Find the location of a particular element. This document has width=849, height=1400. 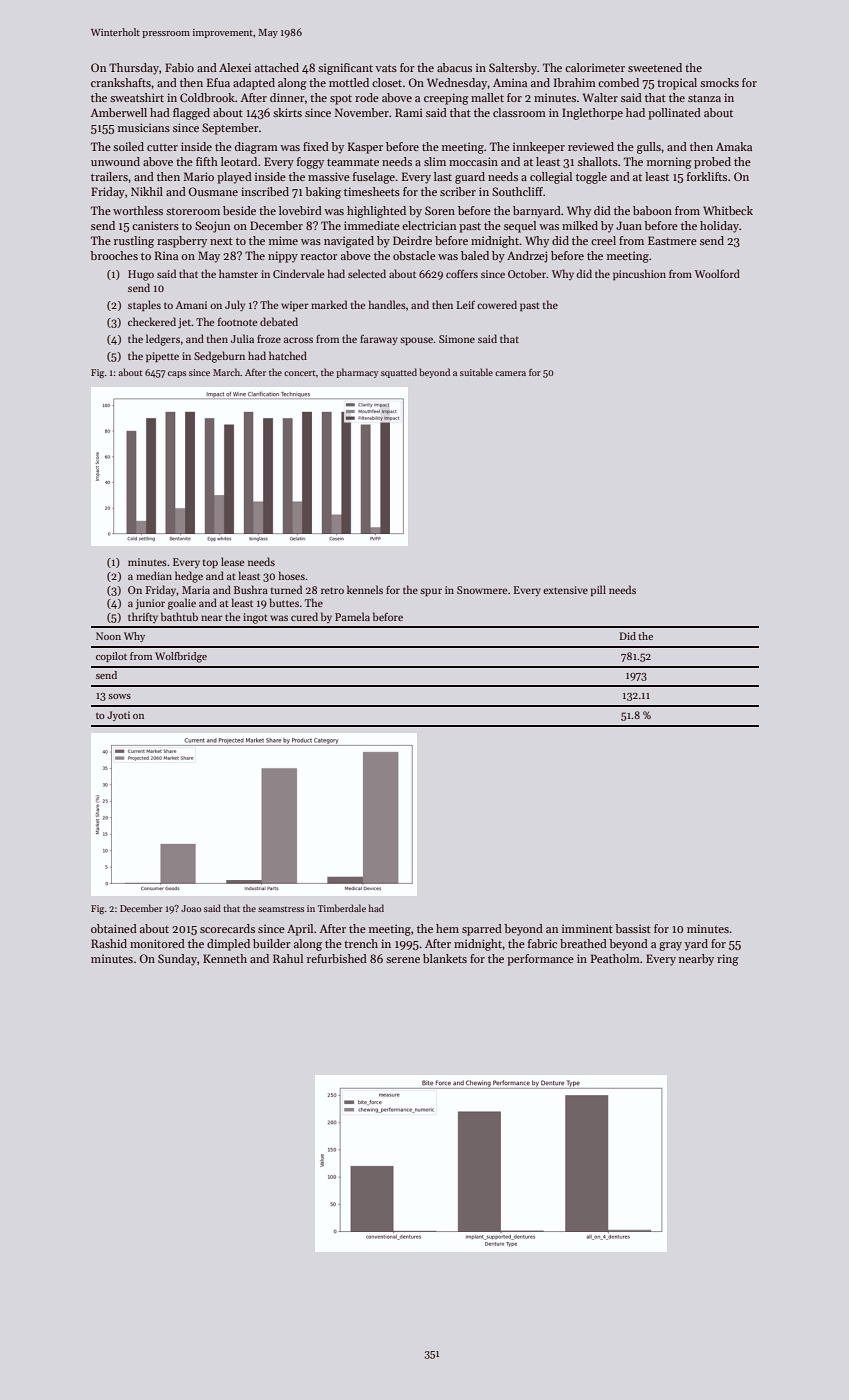

camera is located at coordinates (510, 373).
